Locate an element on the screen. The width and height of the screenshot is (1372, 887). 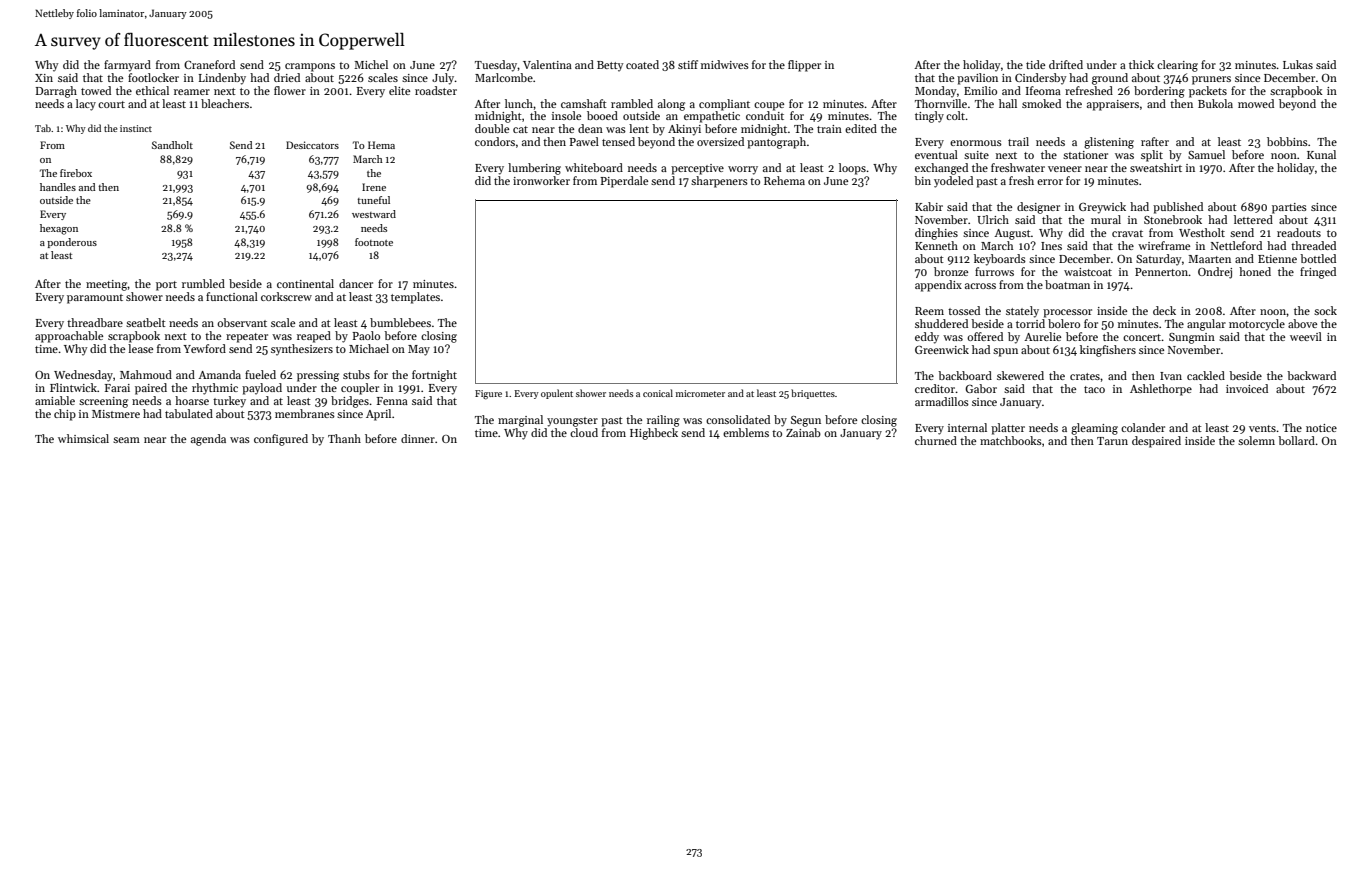
Tuesday is located at coordinates (496, 66).
